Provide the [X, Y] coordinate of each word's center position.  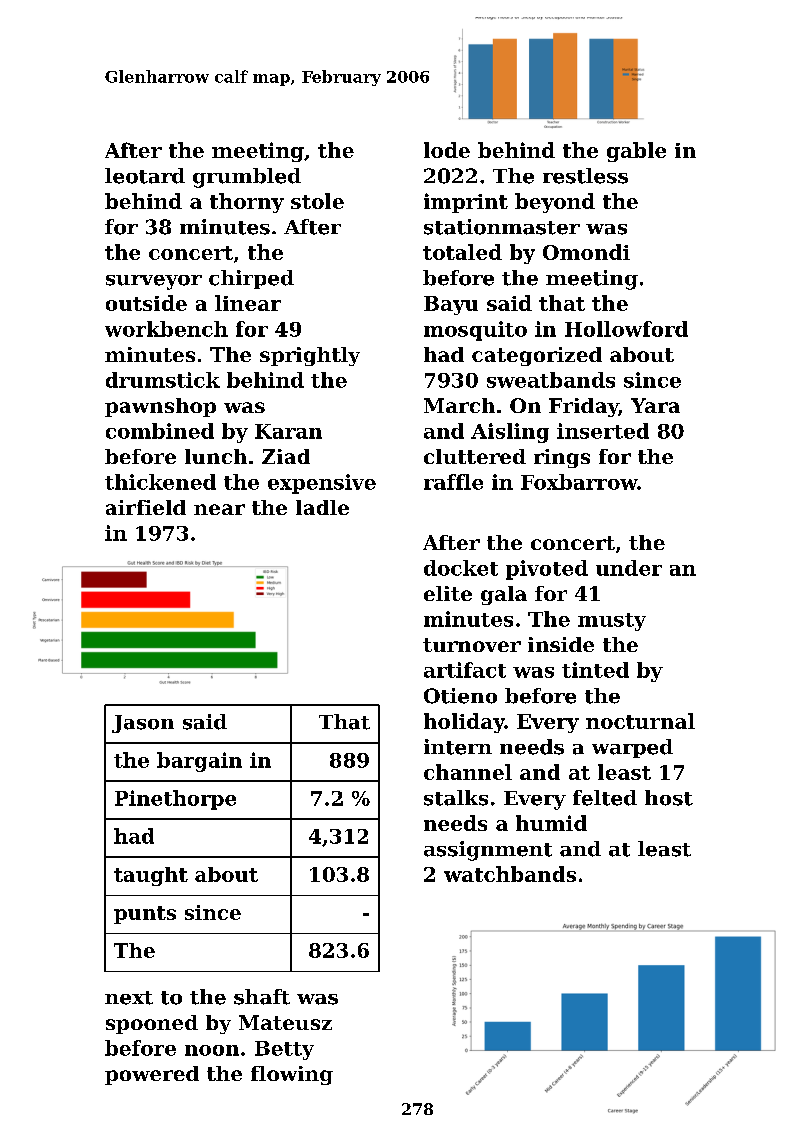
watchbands [510, 874]
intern [458, 747]
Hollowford [626, 329]
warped [632, 748]
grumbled [247, 178]
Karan [288, 431]
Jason [143, 724]
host [669, 798]
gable [636, 152]
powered [152, 1075]
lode [447, 150]
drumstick [163, 380]
